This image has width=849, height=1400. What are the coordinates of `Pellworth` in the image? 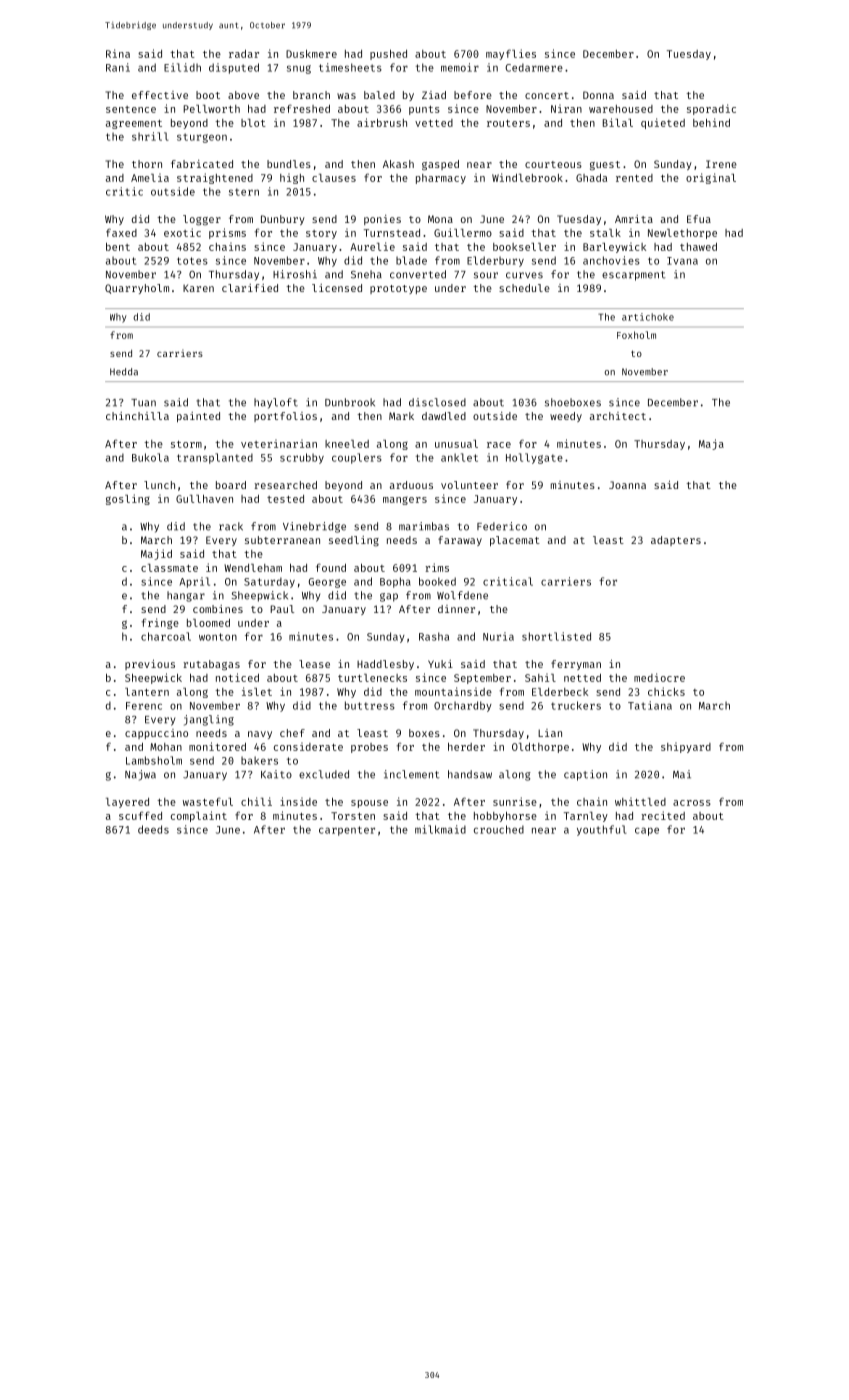 It's located at (211, 109).
